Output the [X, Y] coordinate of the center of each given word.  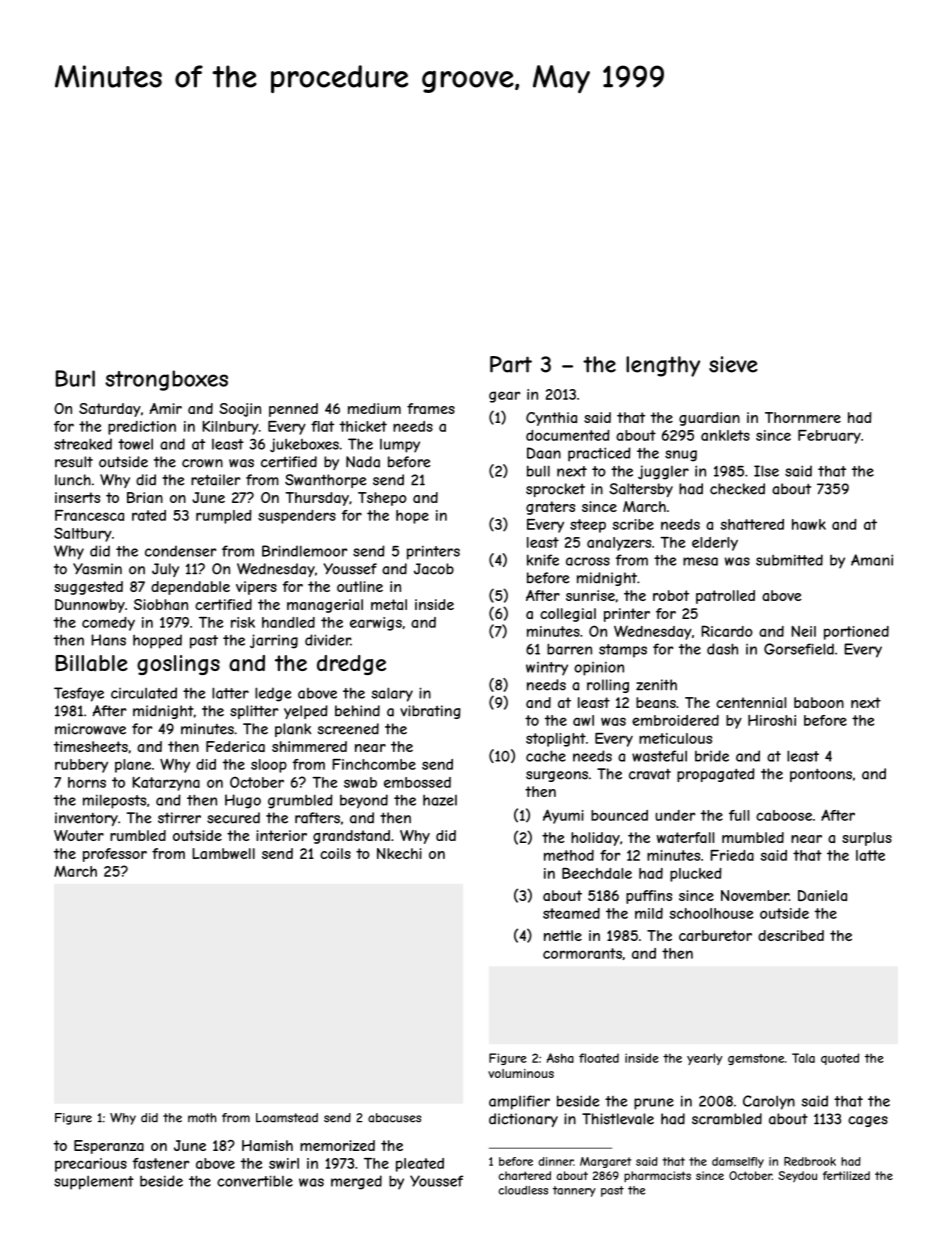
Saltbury [83, 534]
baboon [819, 702]
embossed [417, 782]
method [569, 855]
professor [115, 855]
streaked [83, 444]
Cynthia [551, 419]
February [829, 437]
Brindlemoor [304, 551]
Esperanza [109, 1147]
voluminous [521, 1073]
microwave [90, 729]
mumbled [753, 837]
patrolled [725, 597]
